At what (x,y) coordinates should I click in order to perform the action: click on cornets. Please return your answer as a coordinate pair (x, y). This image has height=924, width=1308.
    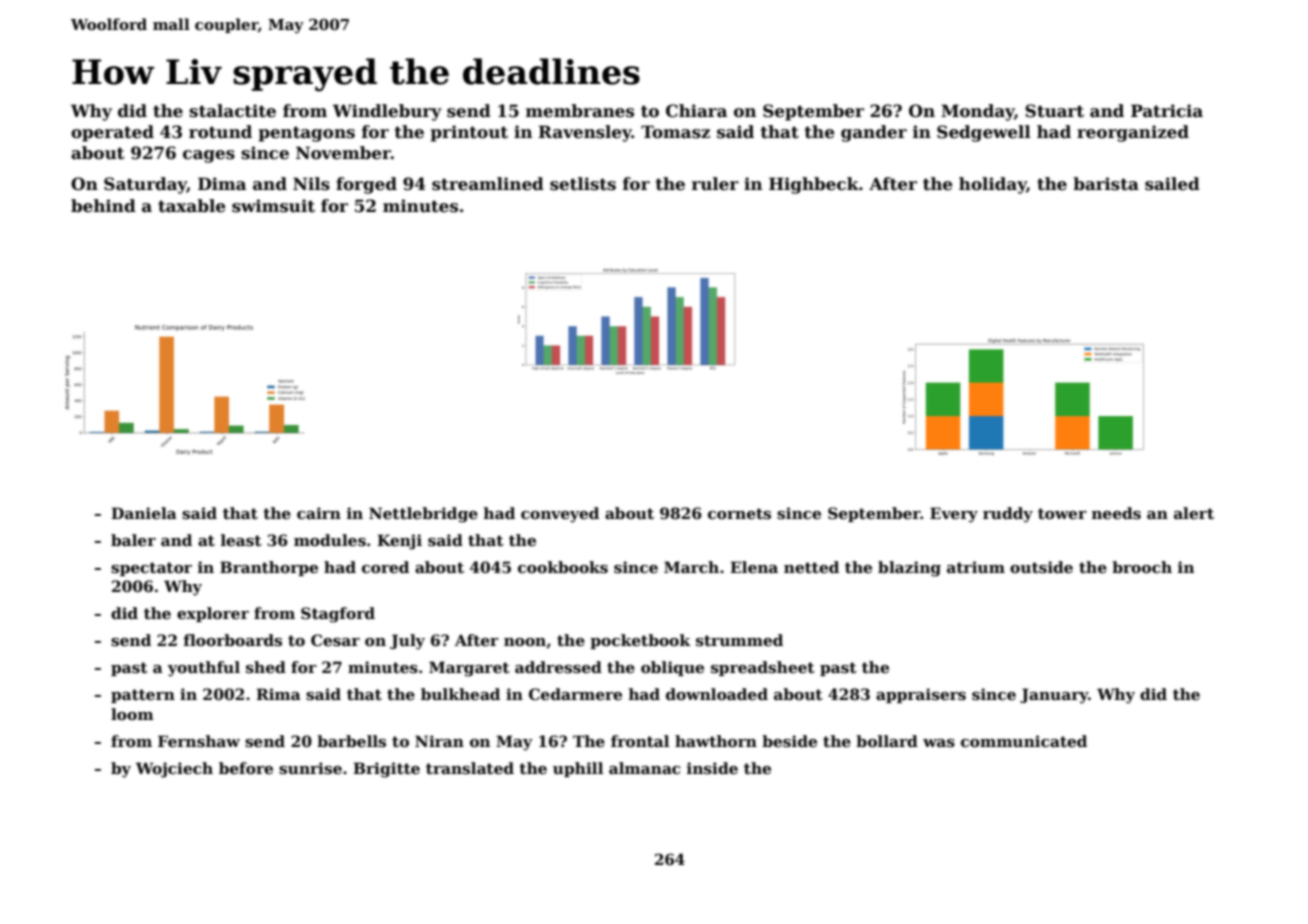
    Looking at the image, I should click on (739, 513).
